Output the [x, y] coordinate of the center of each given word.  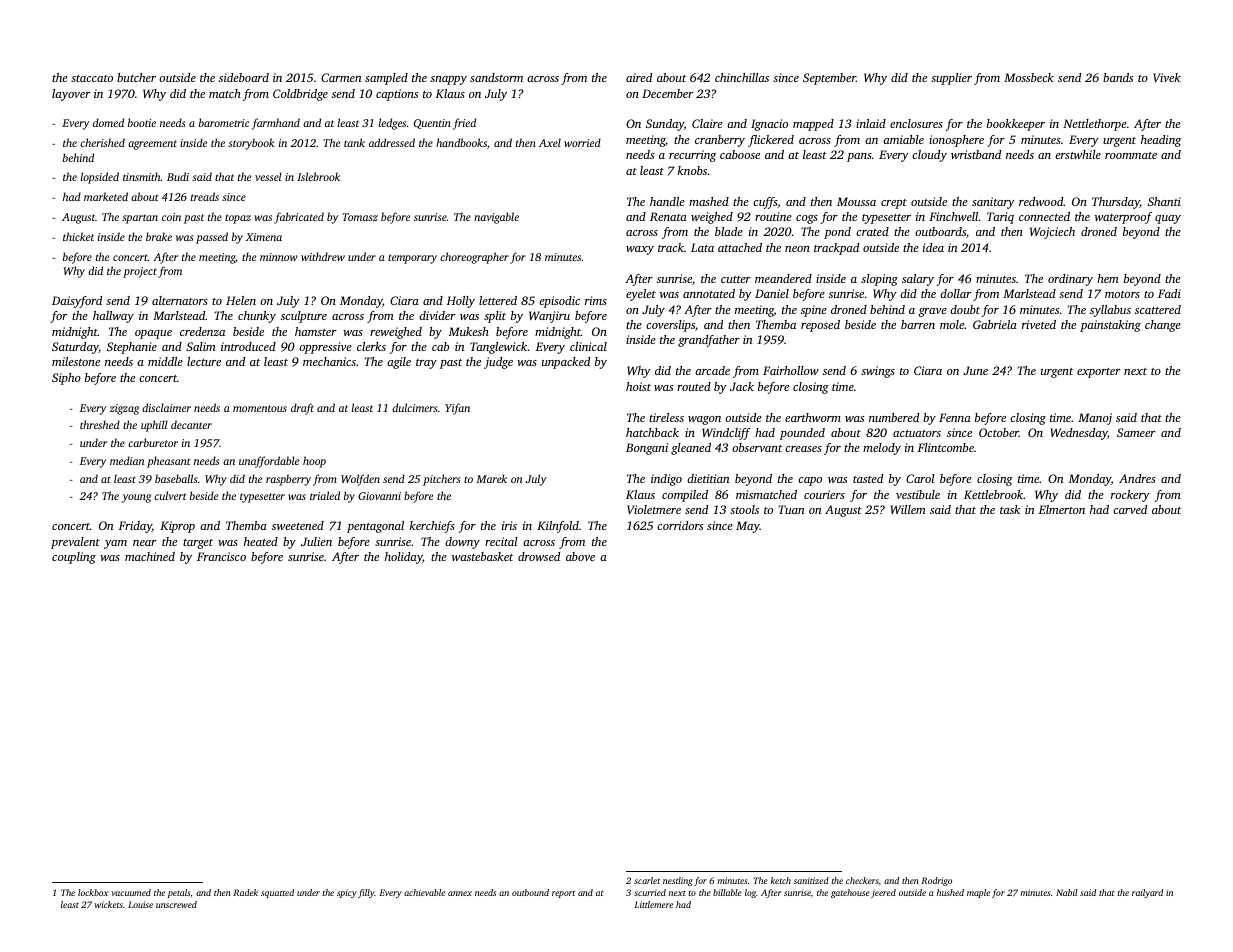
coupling [74, 558]
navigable [496, 218]
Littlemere [653, 904]
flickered [771, 141]
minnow [279, 257]
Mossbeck [1029, 77]
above [580, 556]
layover [71, 95]
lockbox [93, 892]
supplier [951, 79]
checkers [862, 880]
